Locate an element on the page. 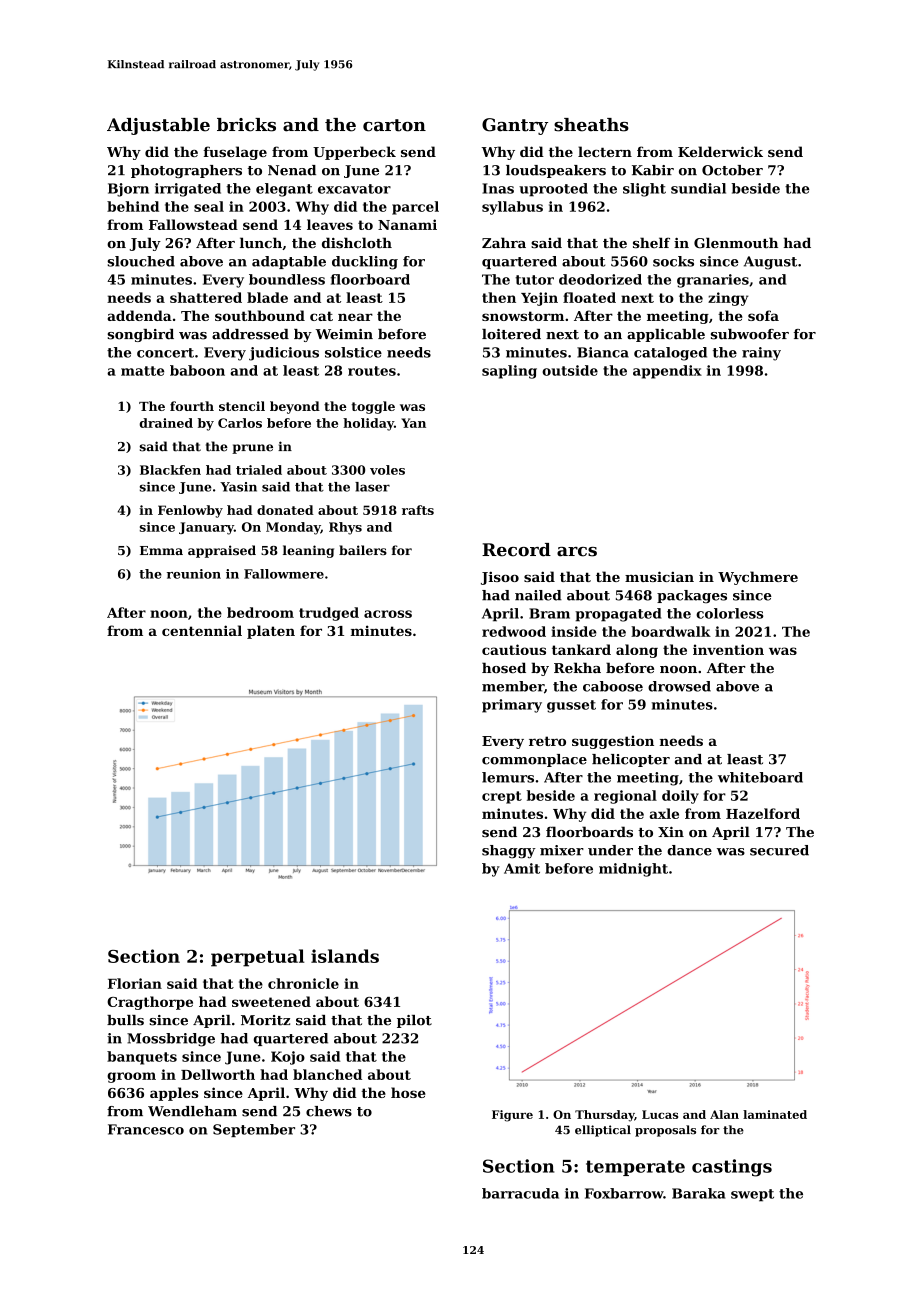 The width and height of the page is (924, 1308). Francesco is located at coordinates (146, 1129).
